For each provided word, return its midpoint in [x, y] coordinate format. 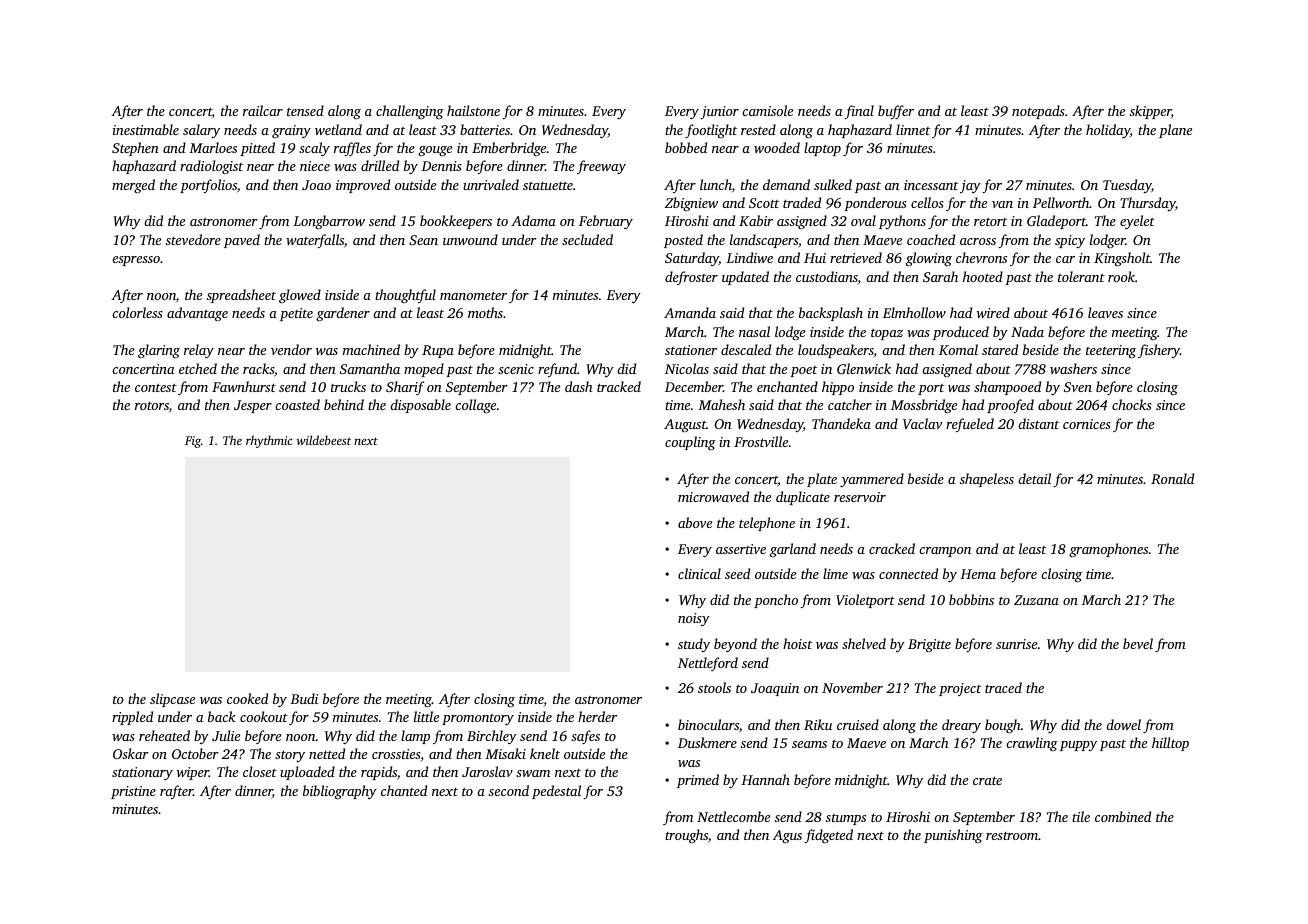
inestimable [146, 129]
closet [260, 771]
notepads [1038, 112]
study [694, 645]
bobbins [971, 599]
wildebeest [324, 440]
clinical [699, 573]
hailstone [473, 110]
